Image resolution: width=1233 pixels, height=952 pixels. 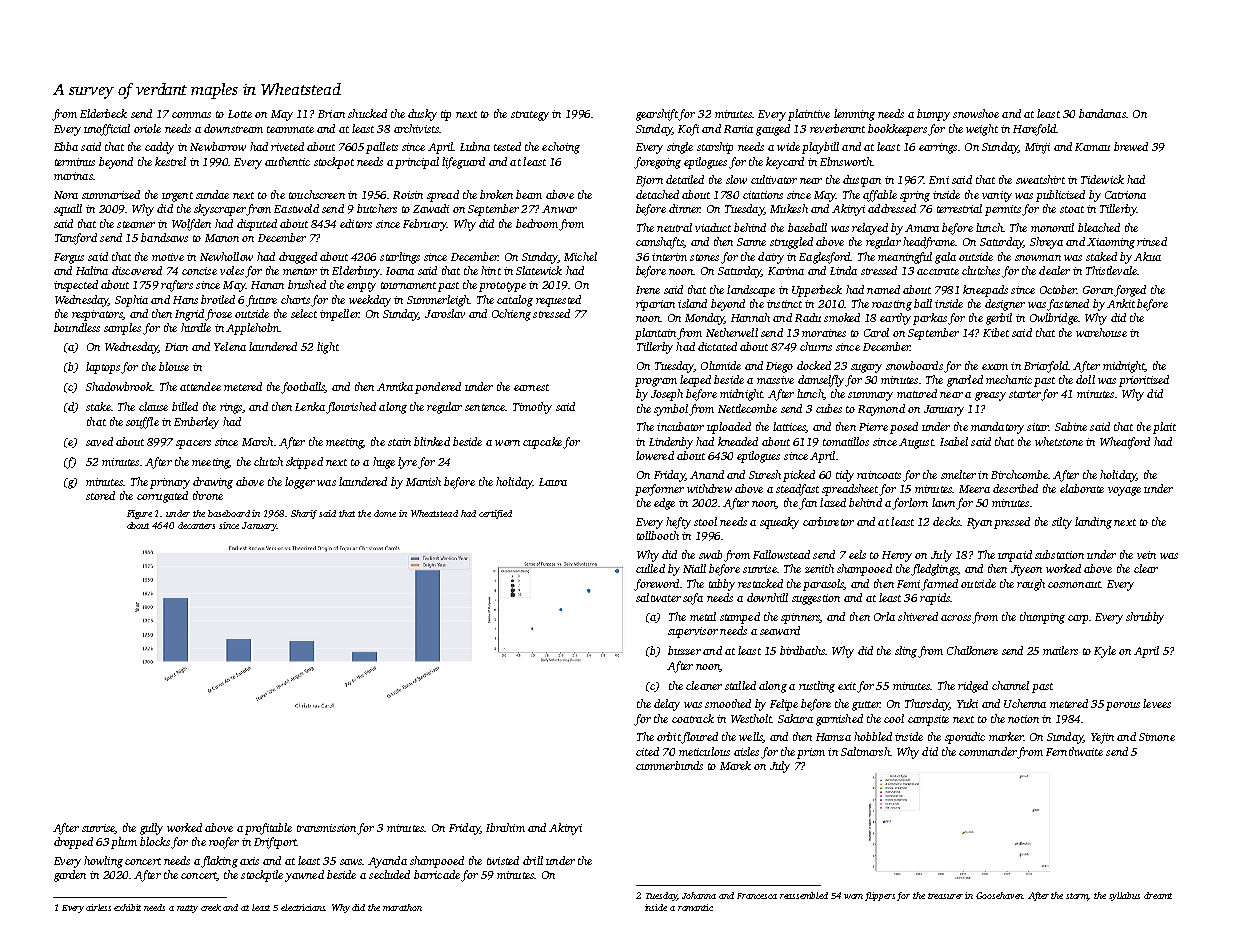 What do you see at coordinates (100, 495) in the page?
I see `stored` at bounding box center [100, 495].
